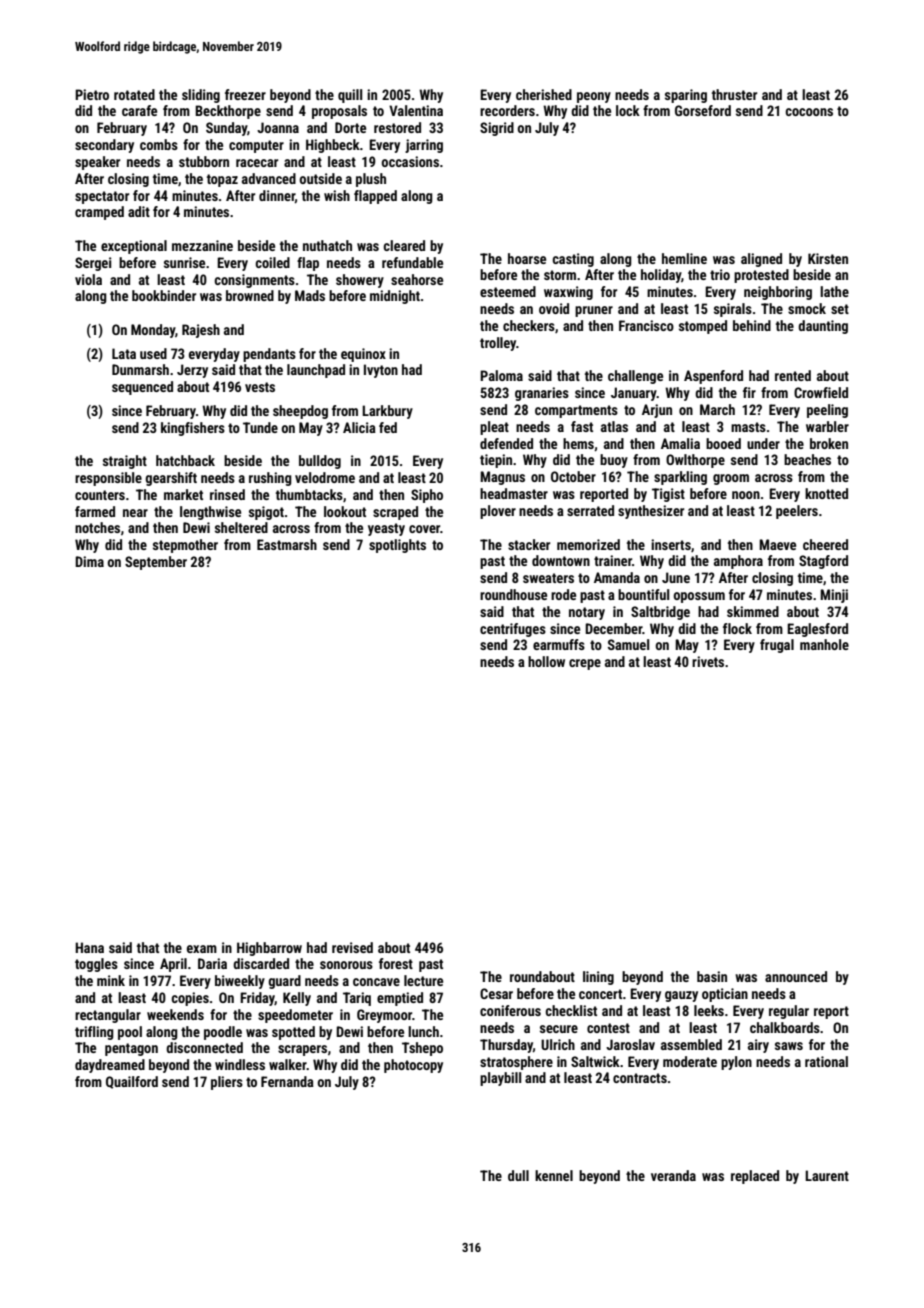  I want to click on stubborn, so click(204, 161).
